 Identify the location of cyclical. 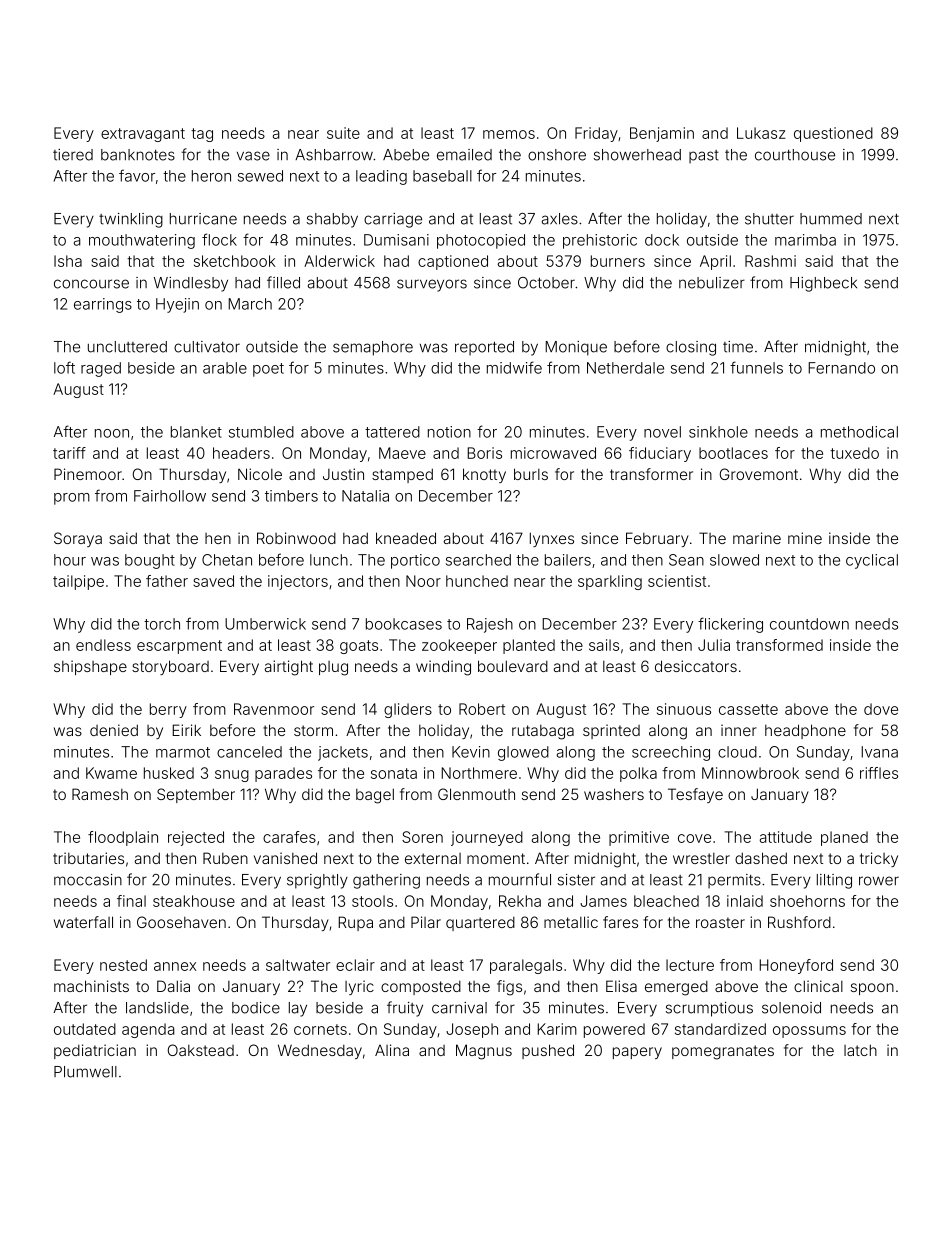
(872, 561).
